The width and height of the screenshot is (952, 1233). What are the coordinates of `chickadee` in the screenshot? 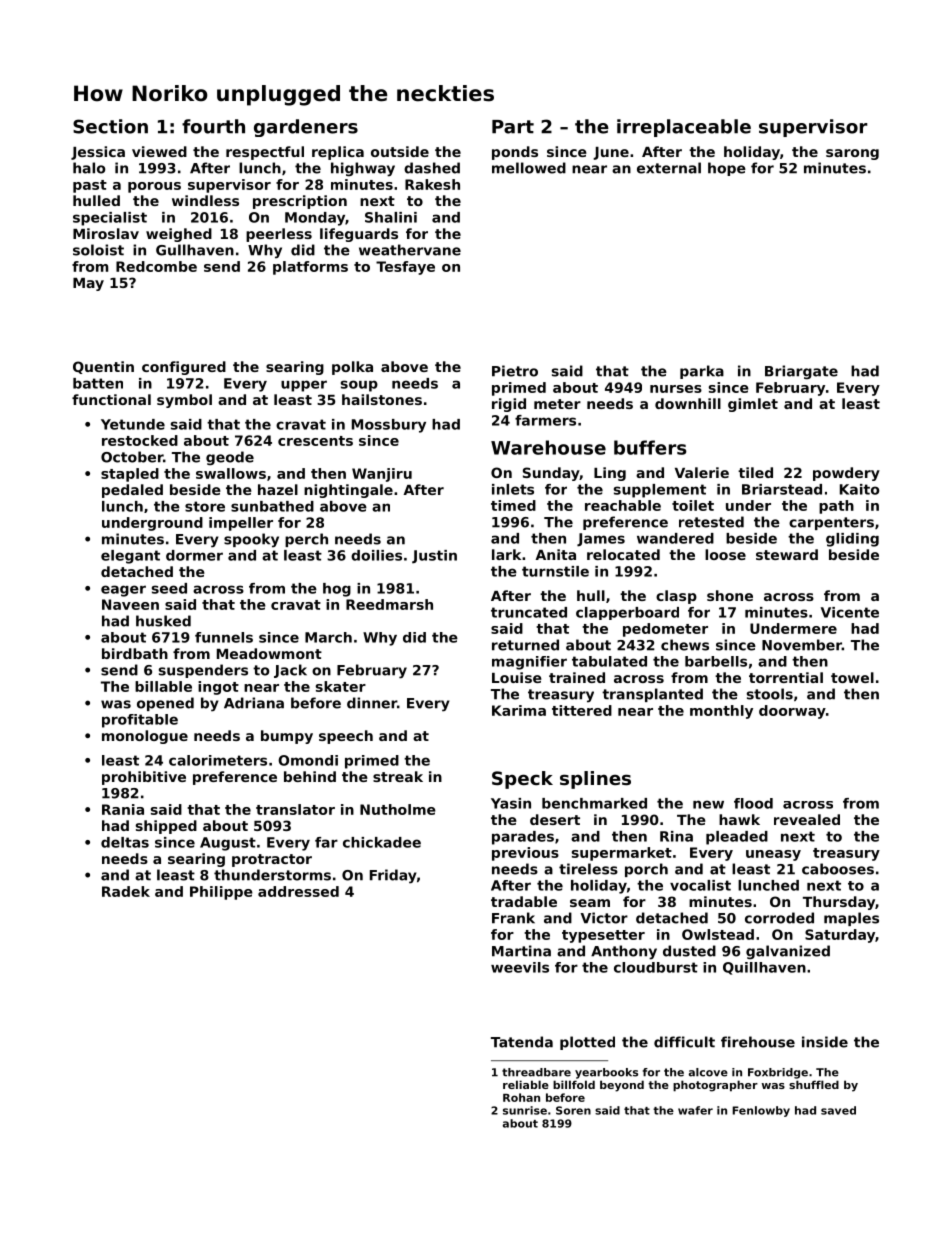 It's located at (382, 842).
